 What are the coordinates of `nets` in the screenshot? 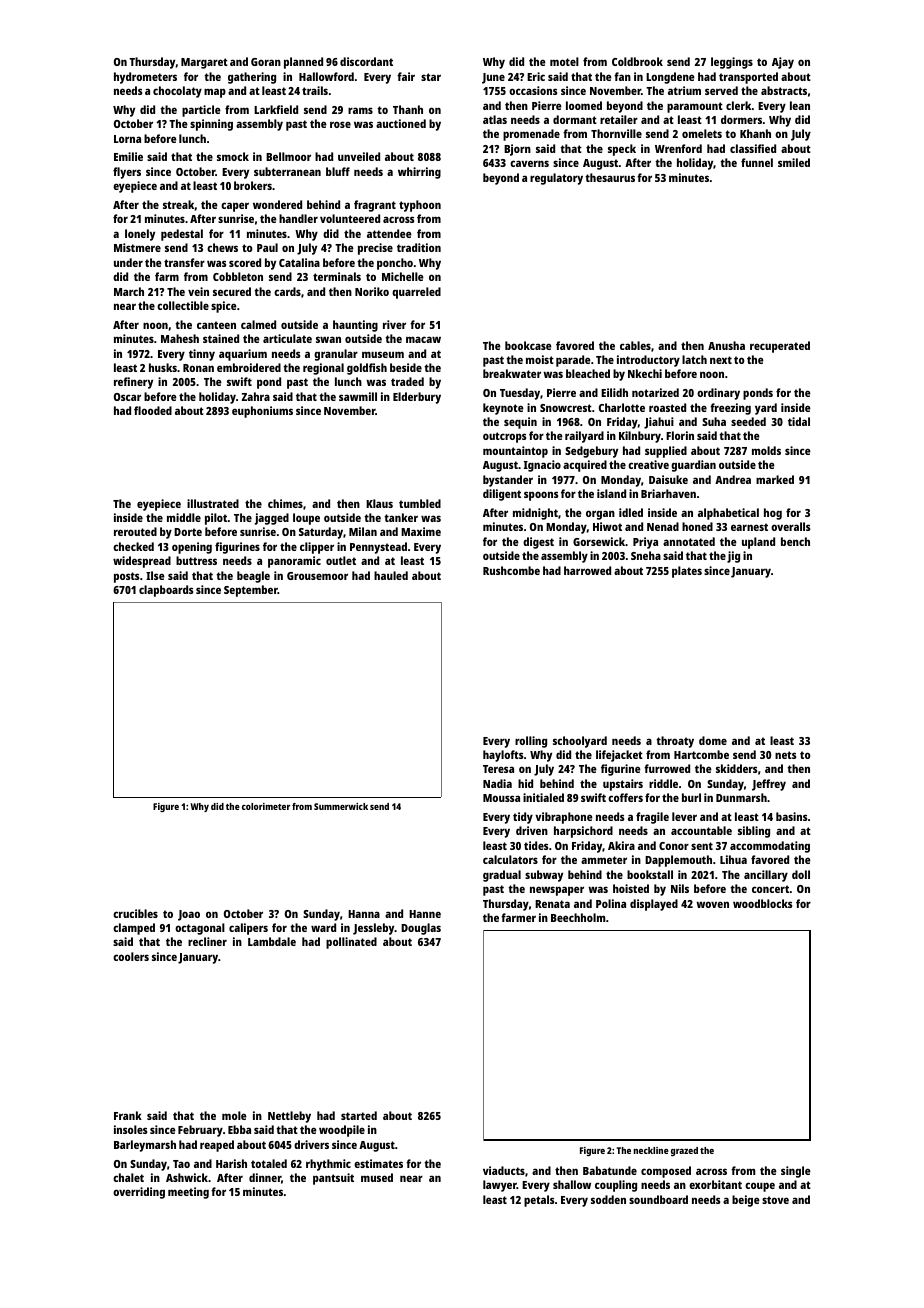 It's located at (785, 755).
